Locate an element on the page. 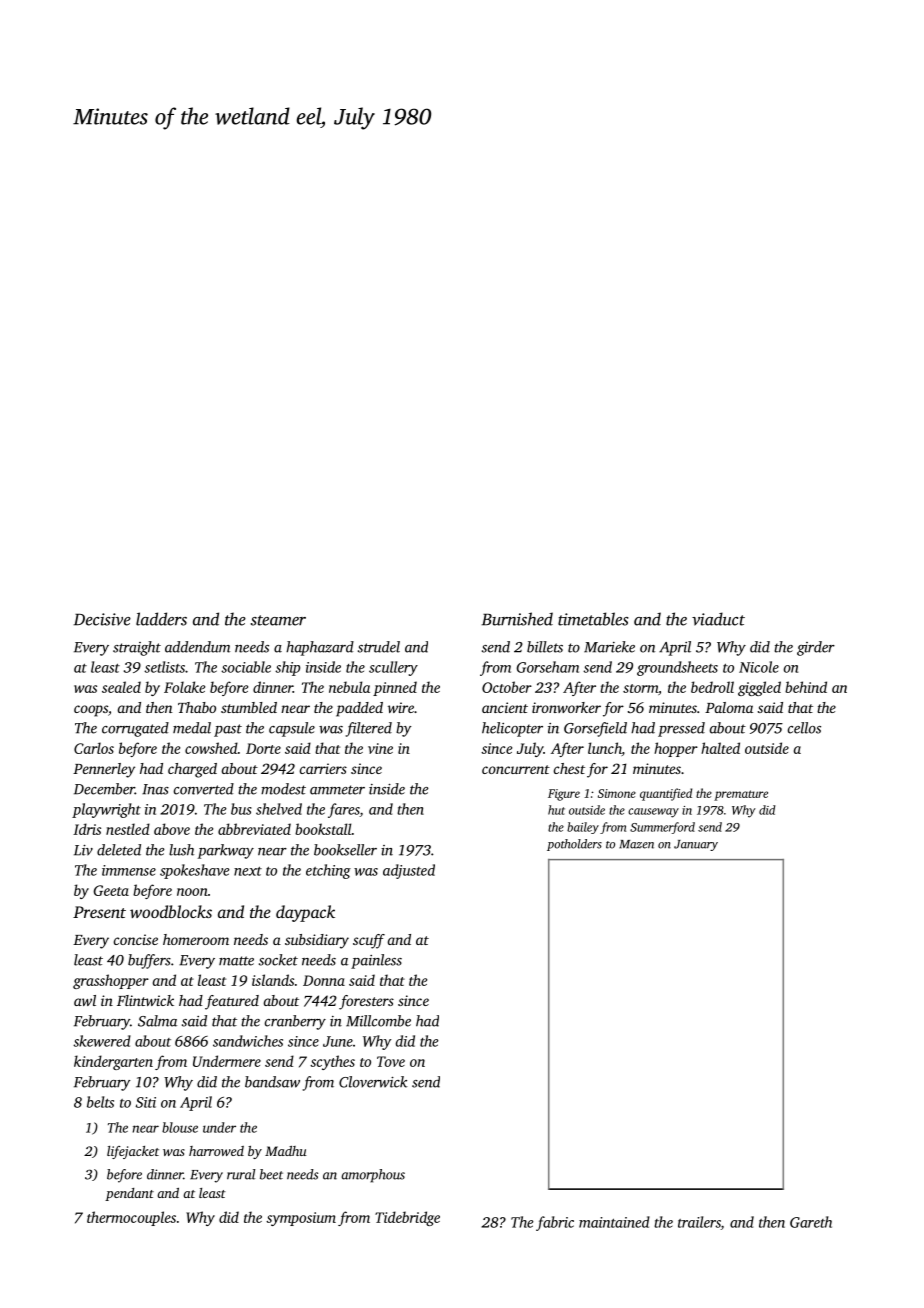 The width and height of the page is (924, 1308). thermocouples is located at coordinates (131, 1218).
